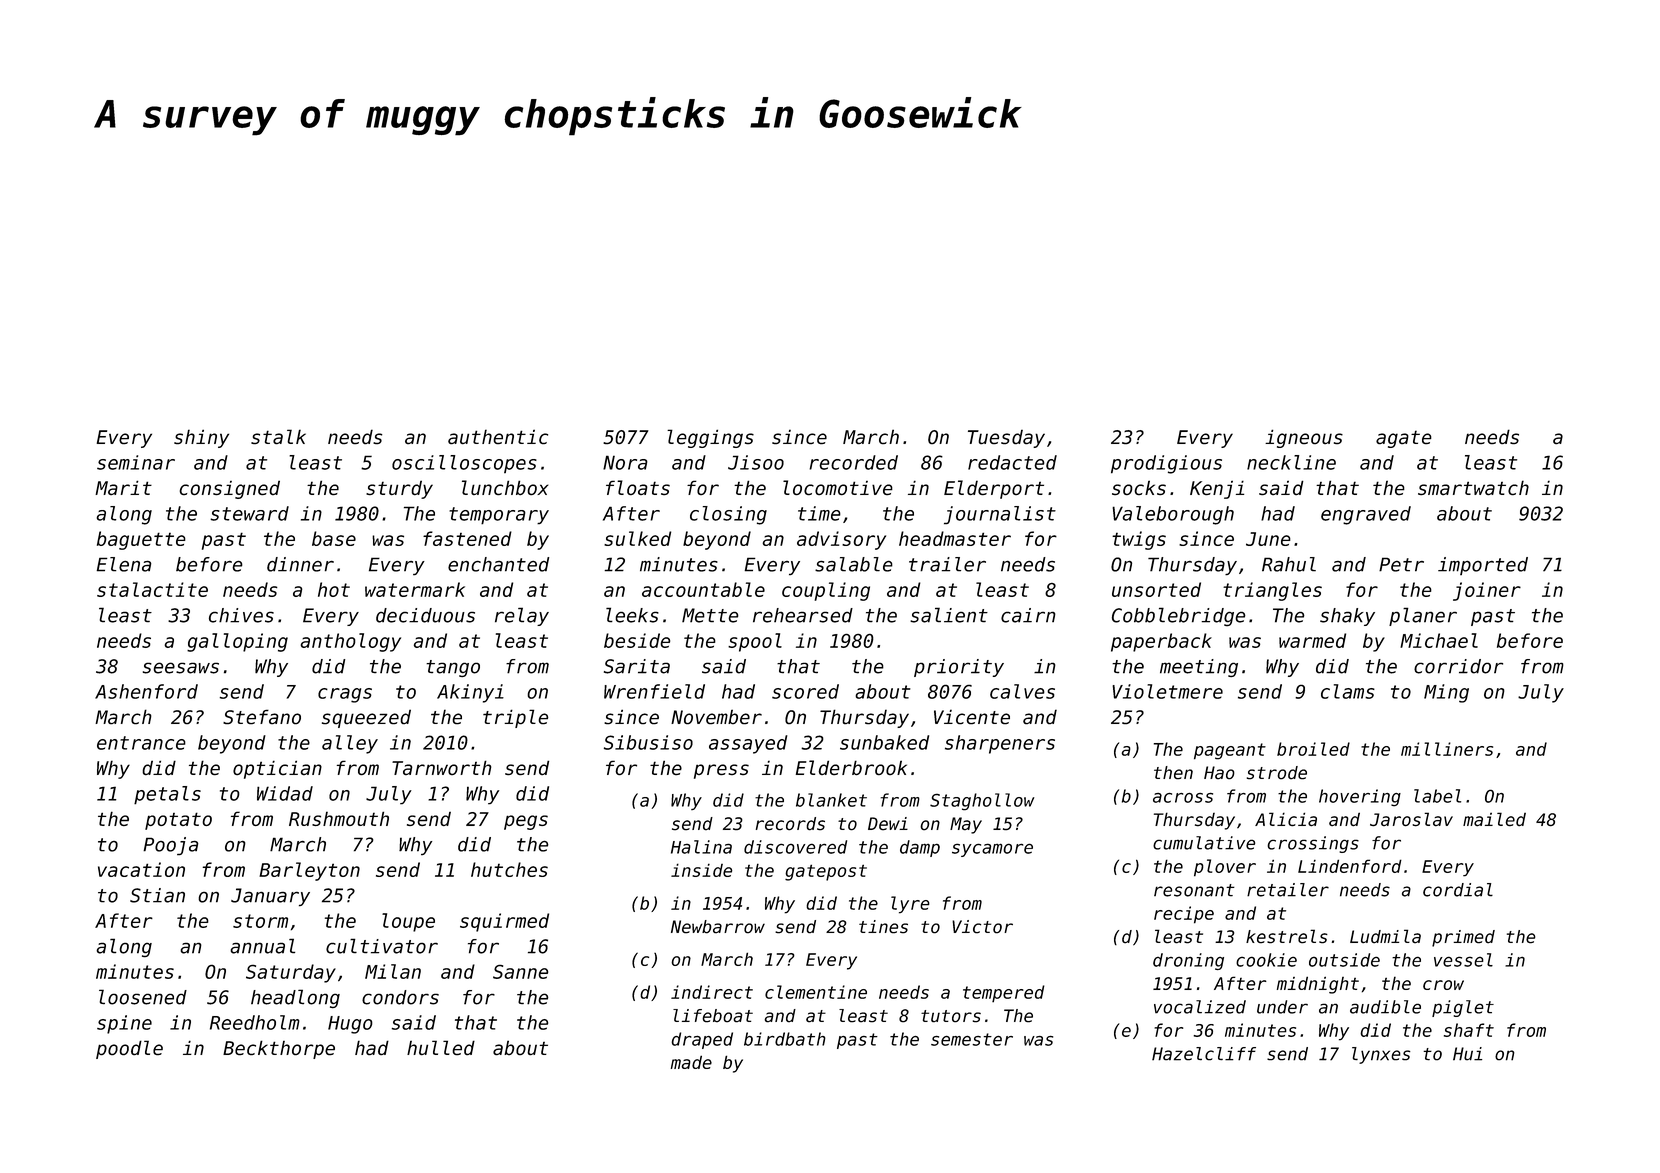 This document has height=1173, width=1660. What do you see at coordinates (505, 487) in the document?
I see `lunchbox` at bounding box center [505, 487].
